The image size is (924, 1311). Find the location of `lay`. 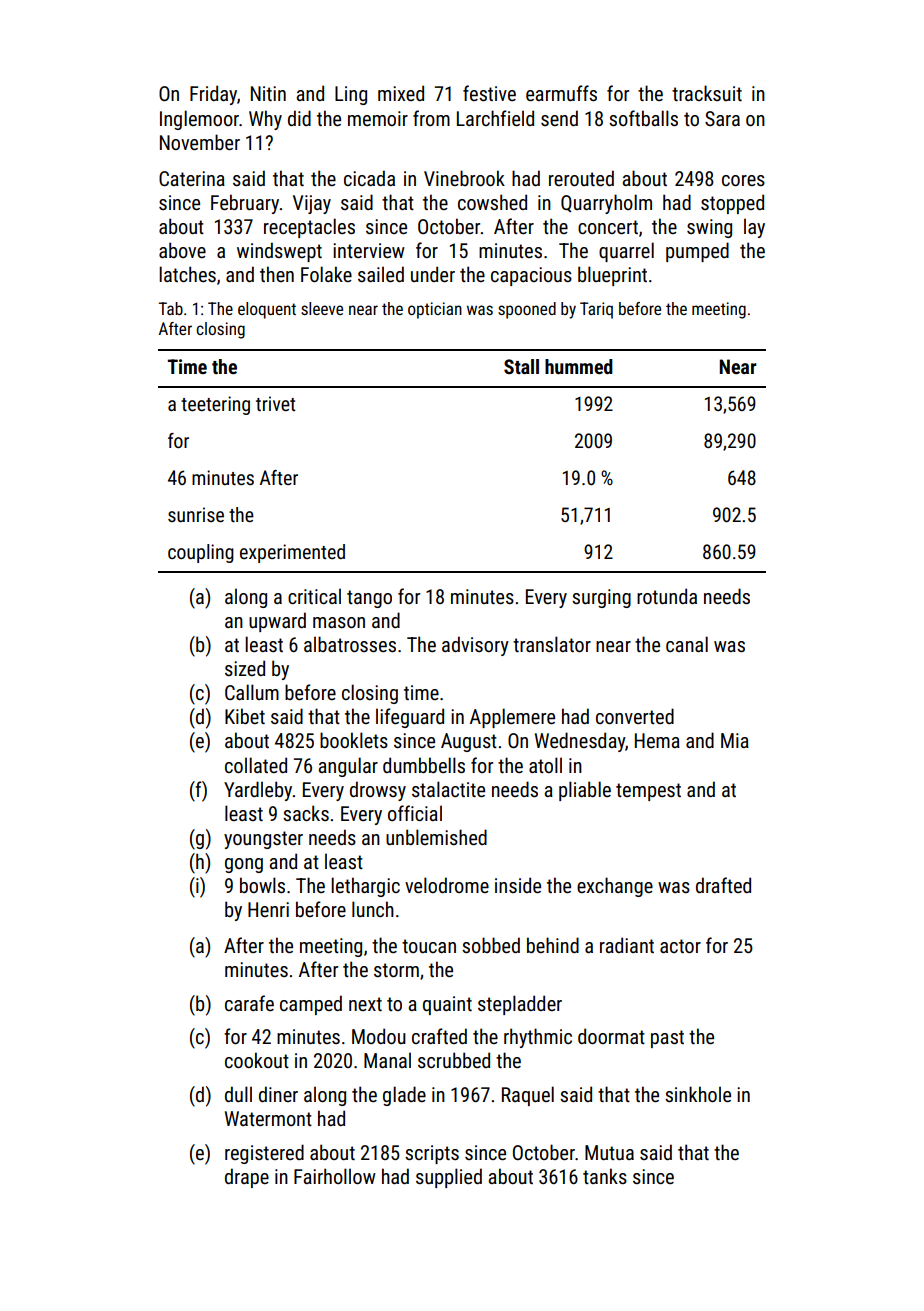

lay is located at coordinates (754, 228).
